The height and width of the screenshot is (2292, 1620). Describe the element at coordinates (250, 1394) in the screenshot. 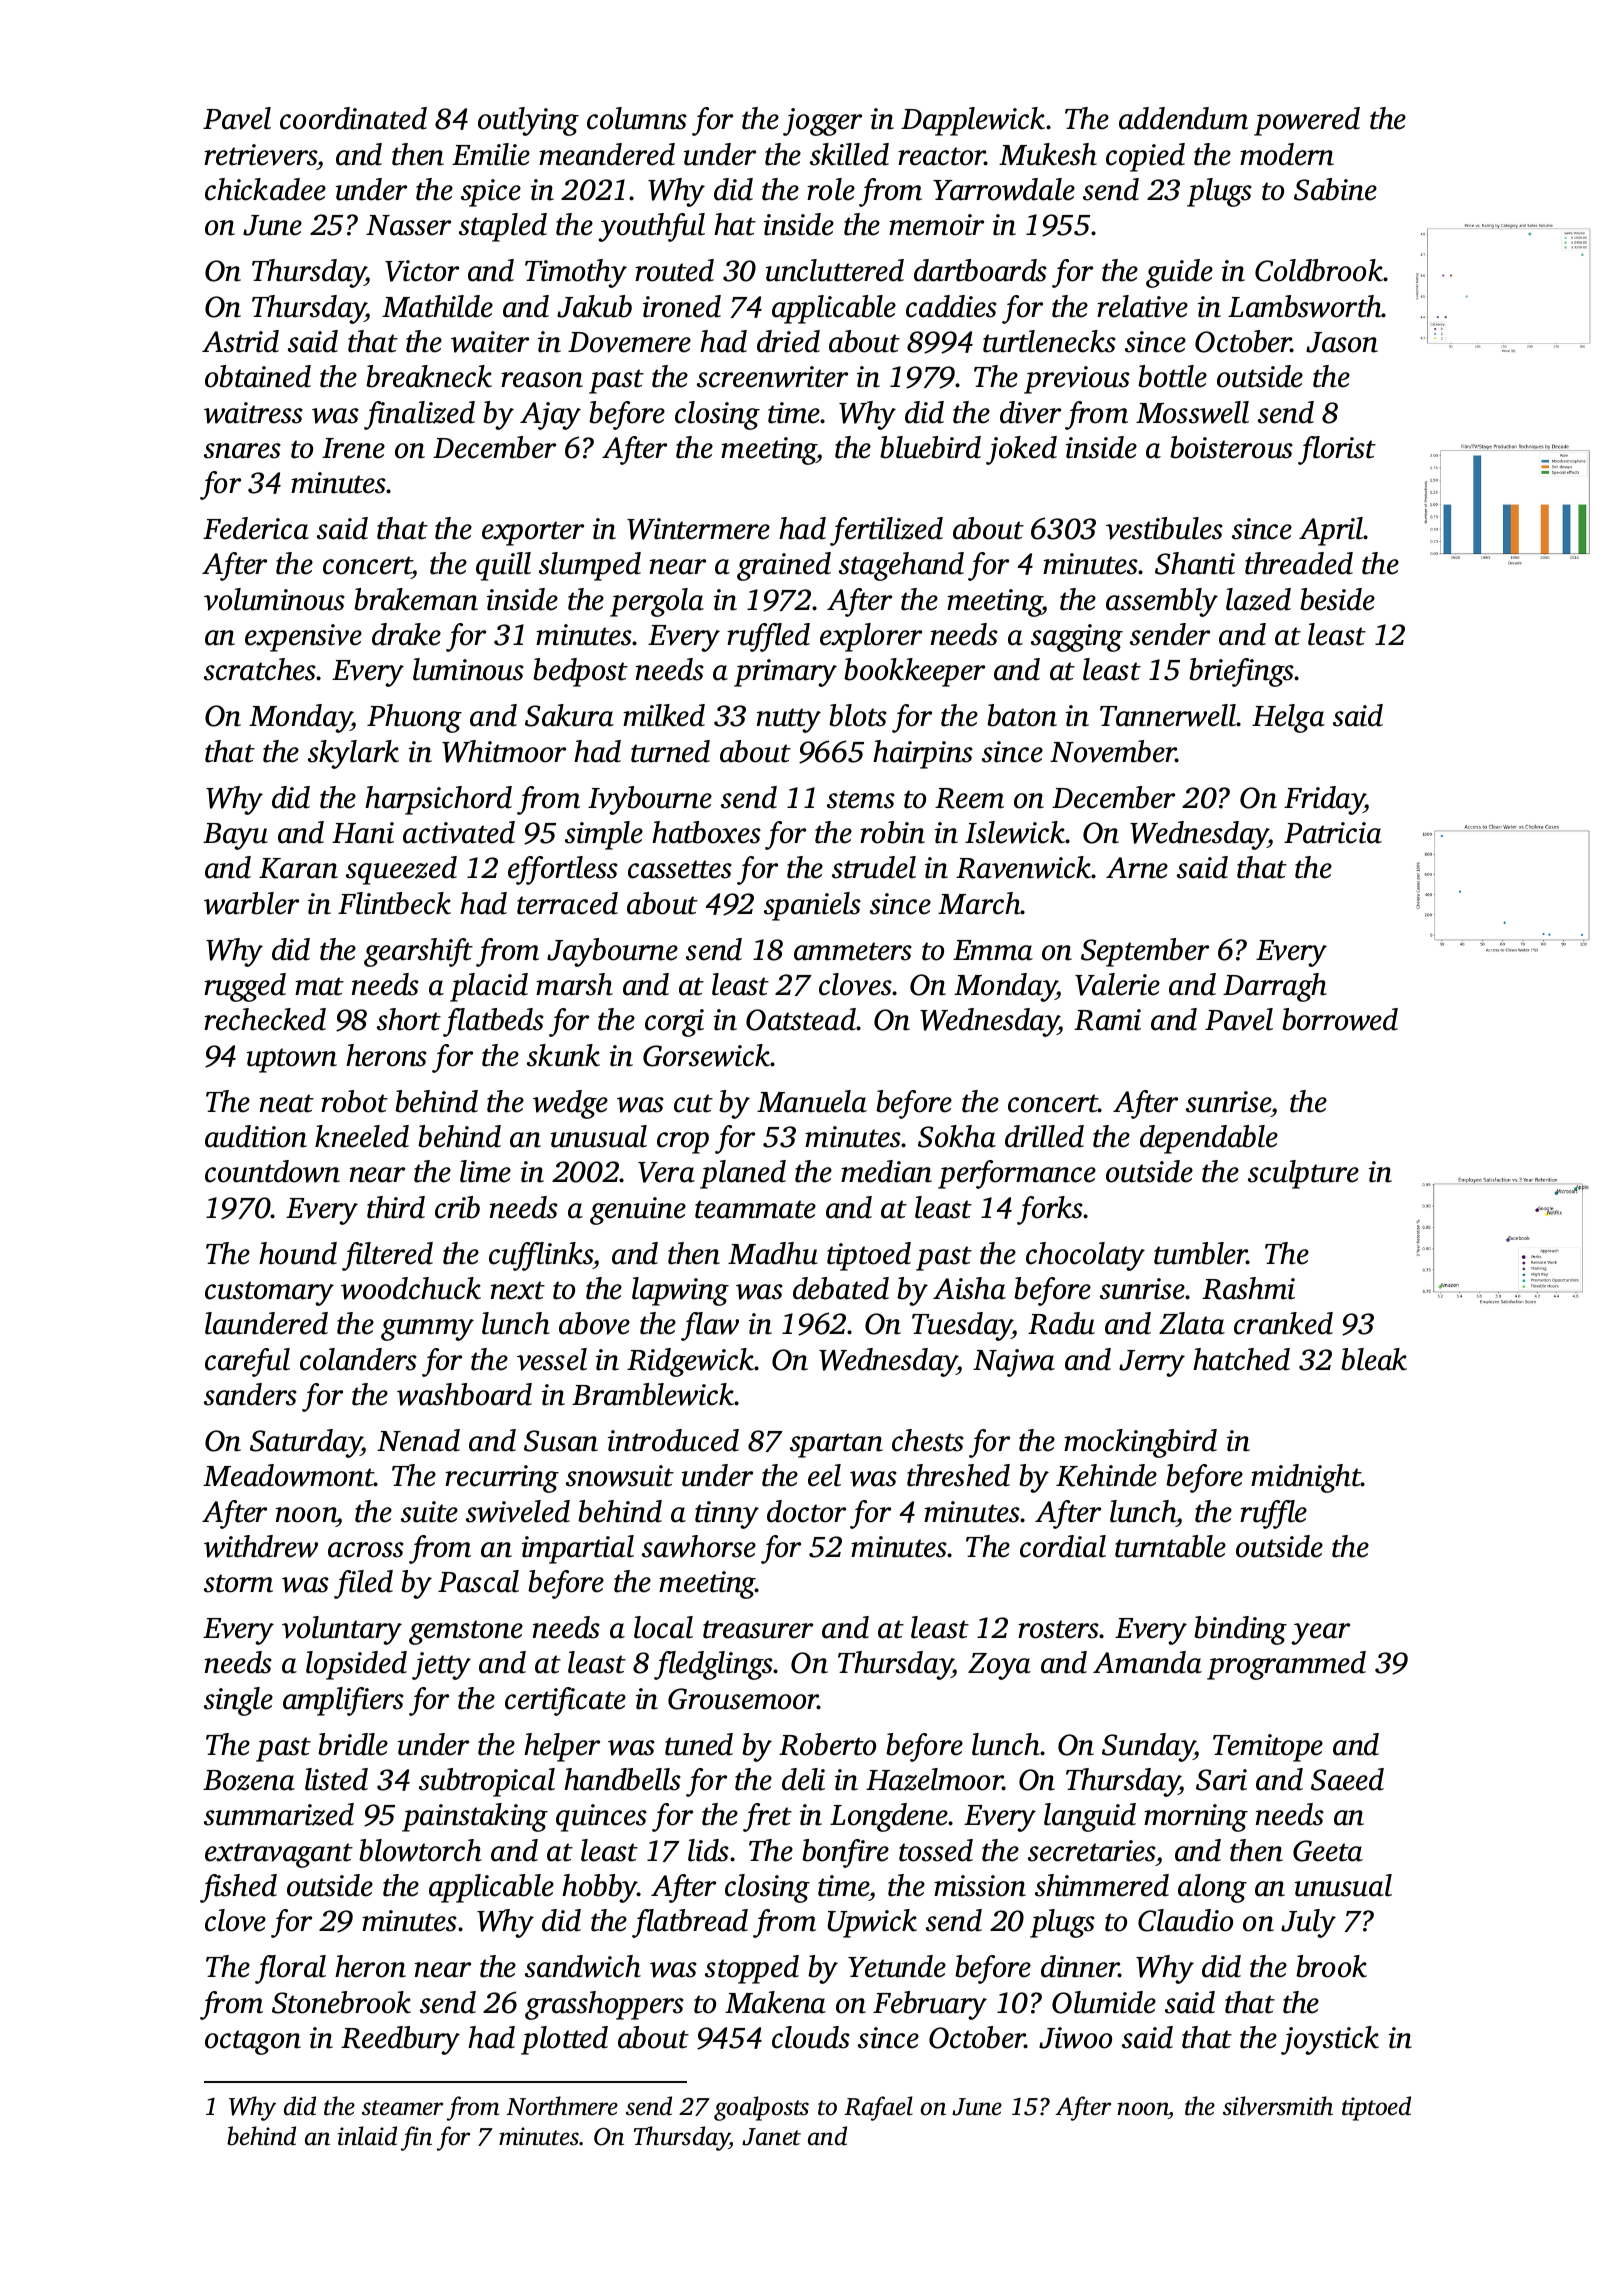

I see `sanders` at that location.
